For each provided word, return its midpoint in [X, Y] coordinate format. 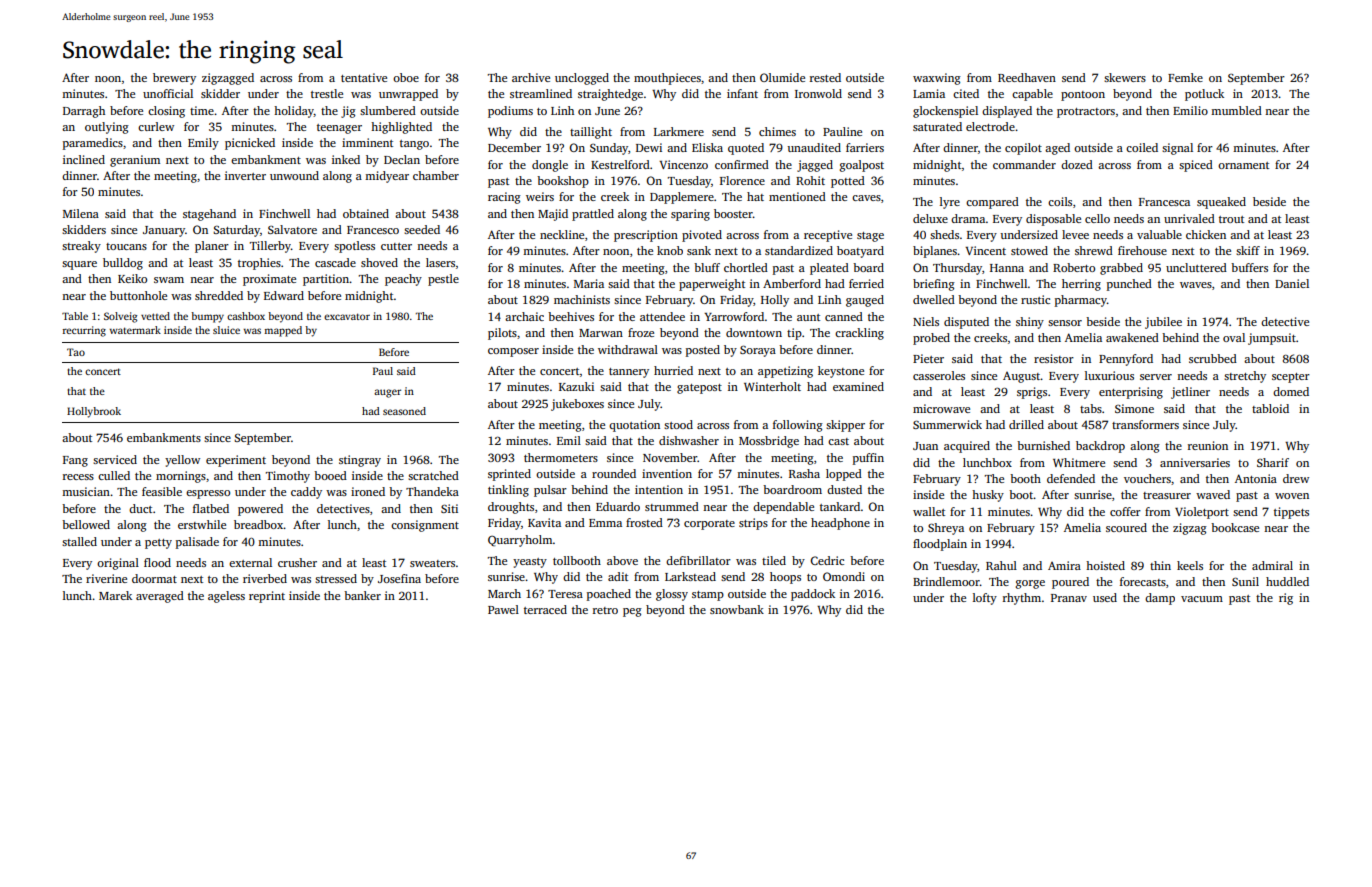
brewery [174, 79]
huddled [1287, 581]
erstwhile [202, 524]
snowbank [737, 609]
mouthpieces [667, 79]
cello [1097, 218]
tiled [774, 560]
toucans [126, 246]
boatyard [860, 252]
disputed [966, 323]
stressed [336, 578]
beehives [571, 316]
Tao [76, 352]
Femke [1185, 77]
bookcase [1235, 527]
